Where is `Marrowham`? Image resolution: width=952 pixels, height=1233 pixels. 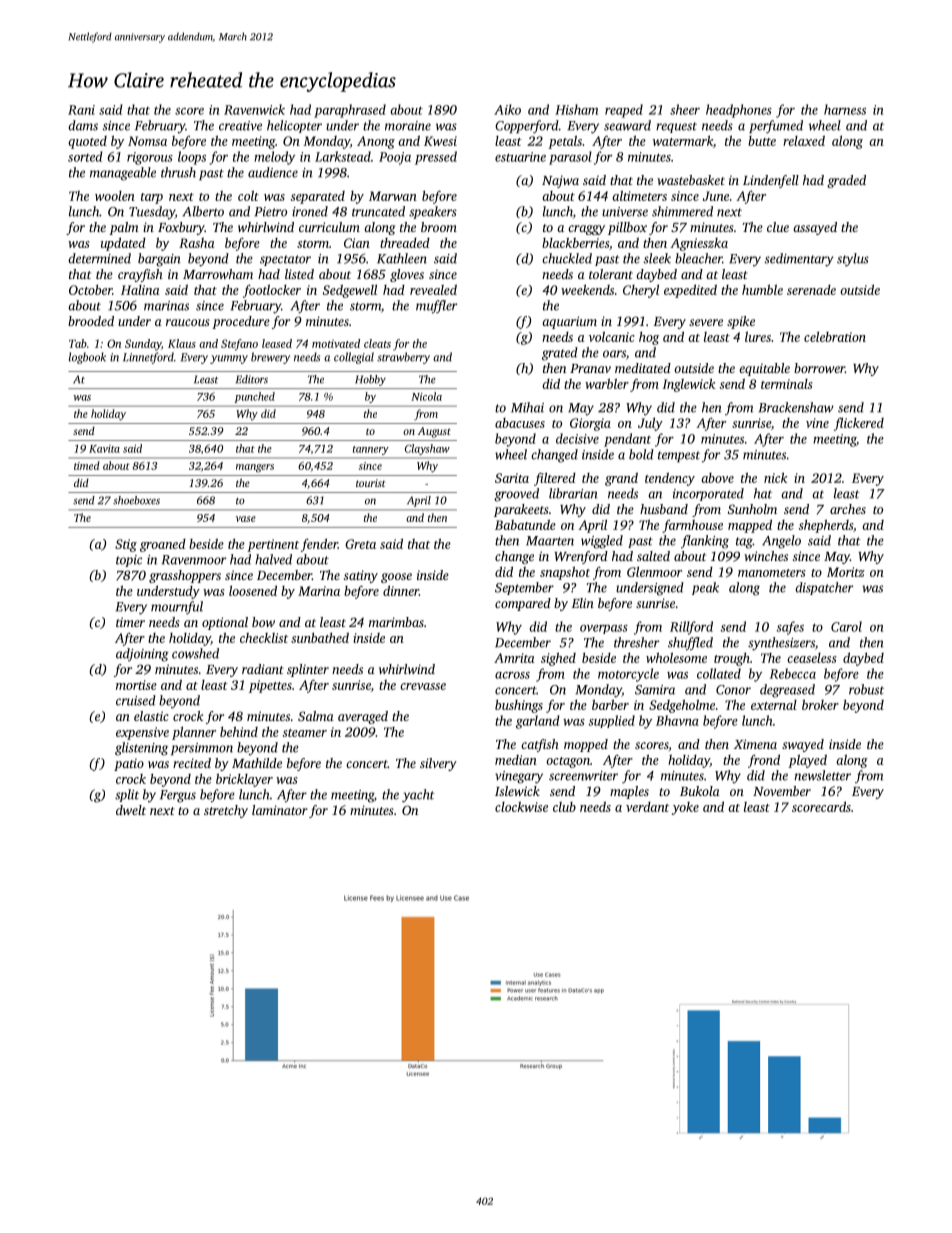 Marrowham is located at coordinates (218, 274).
